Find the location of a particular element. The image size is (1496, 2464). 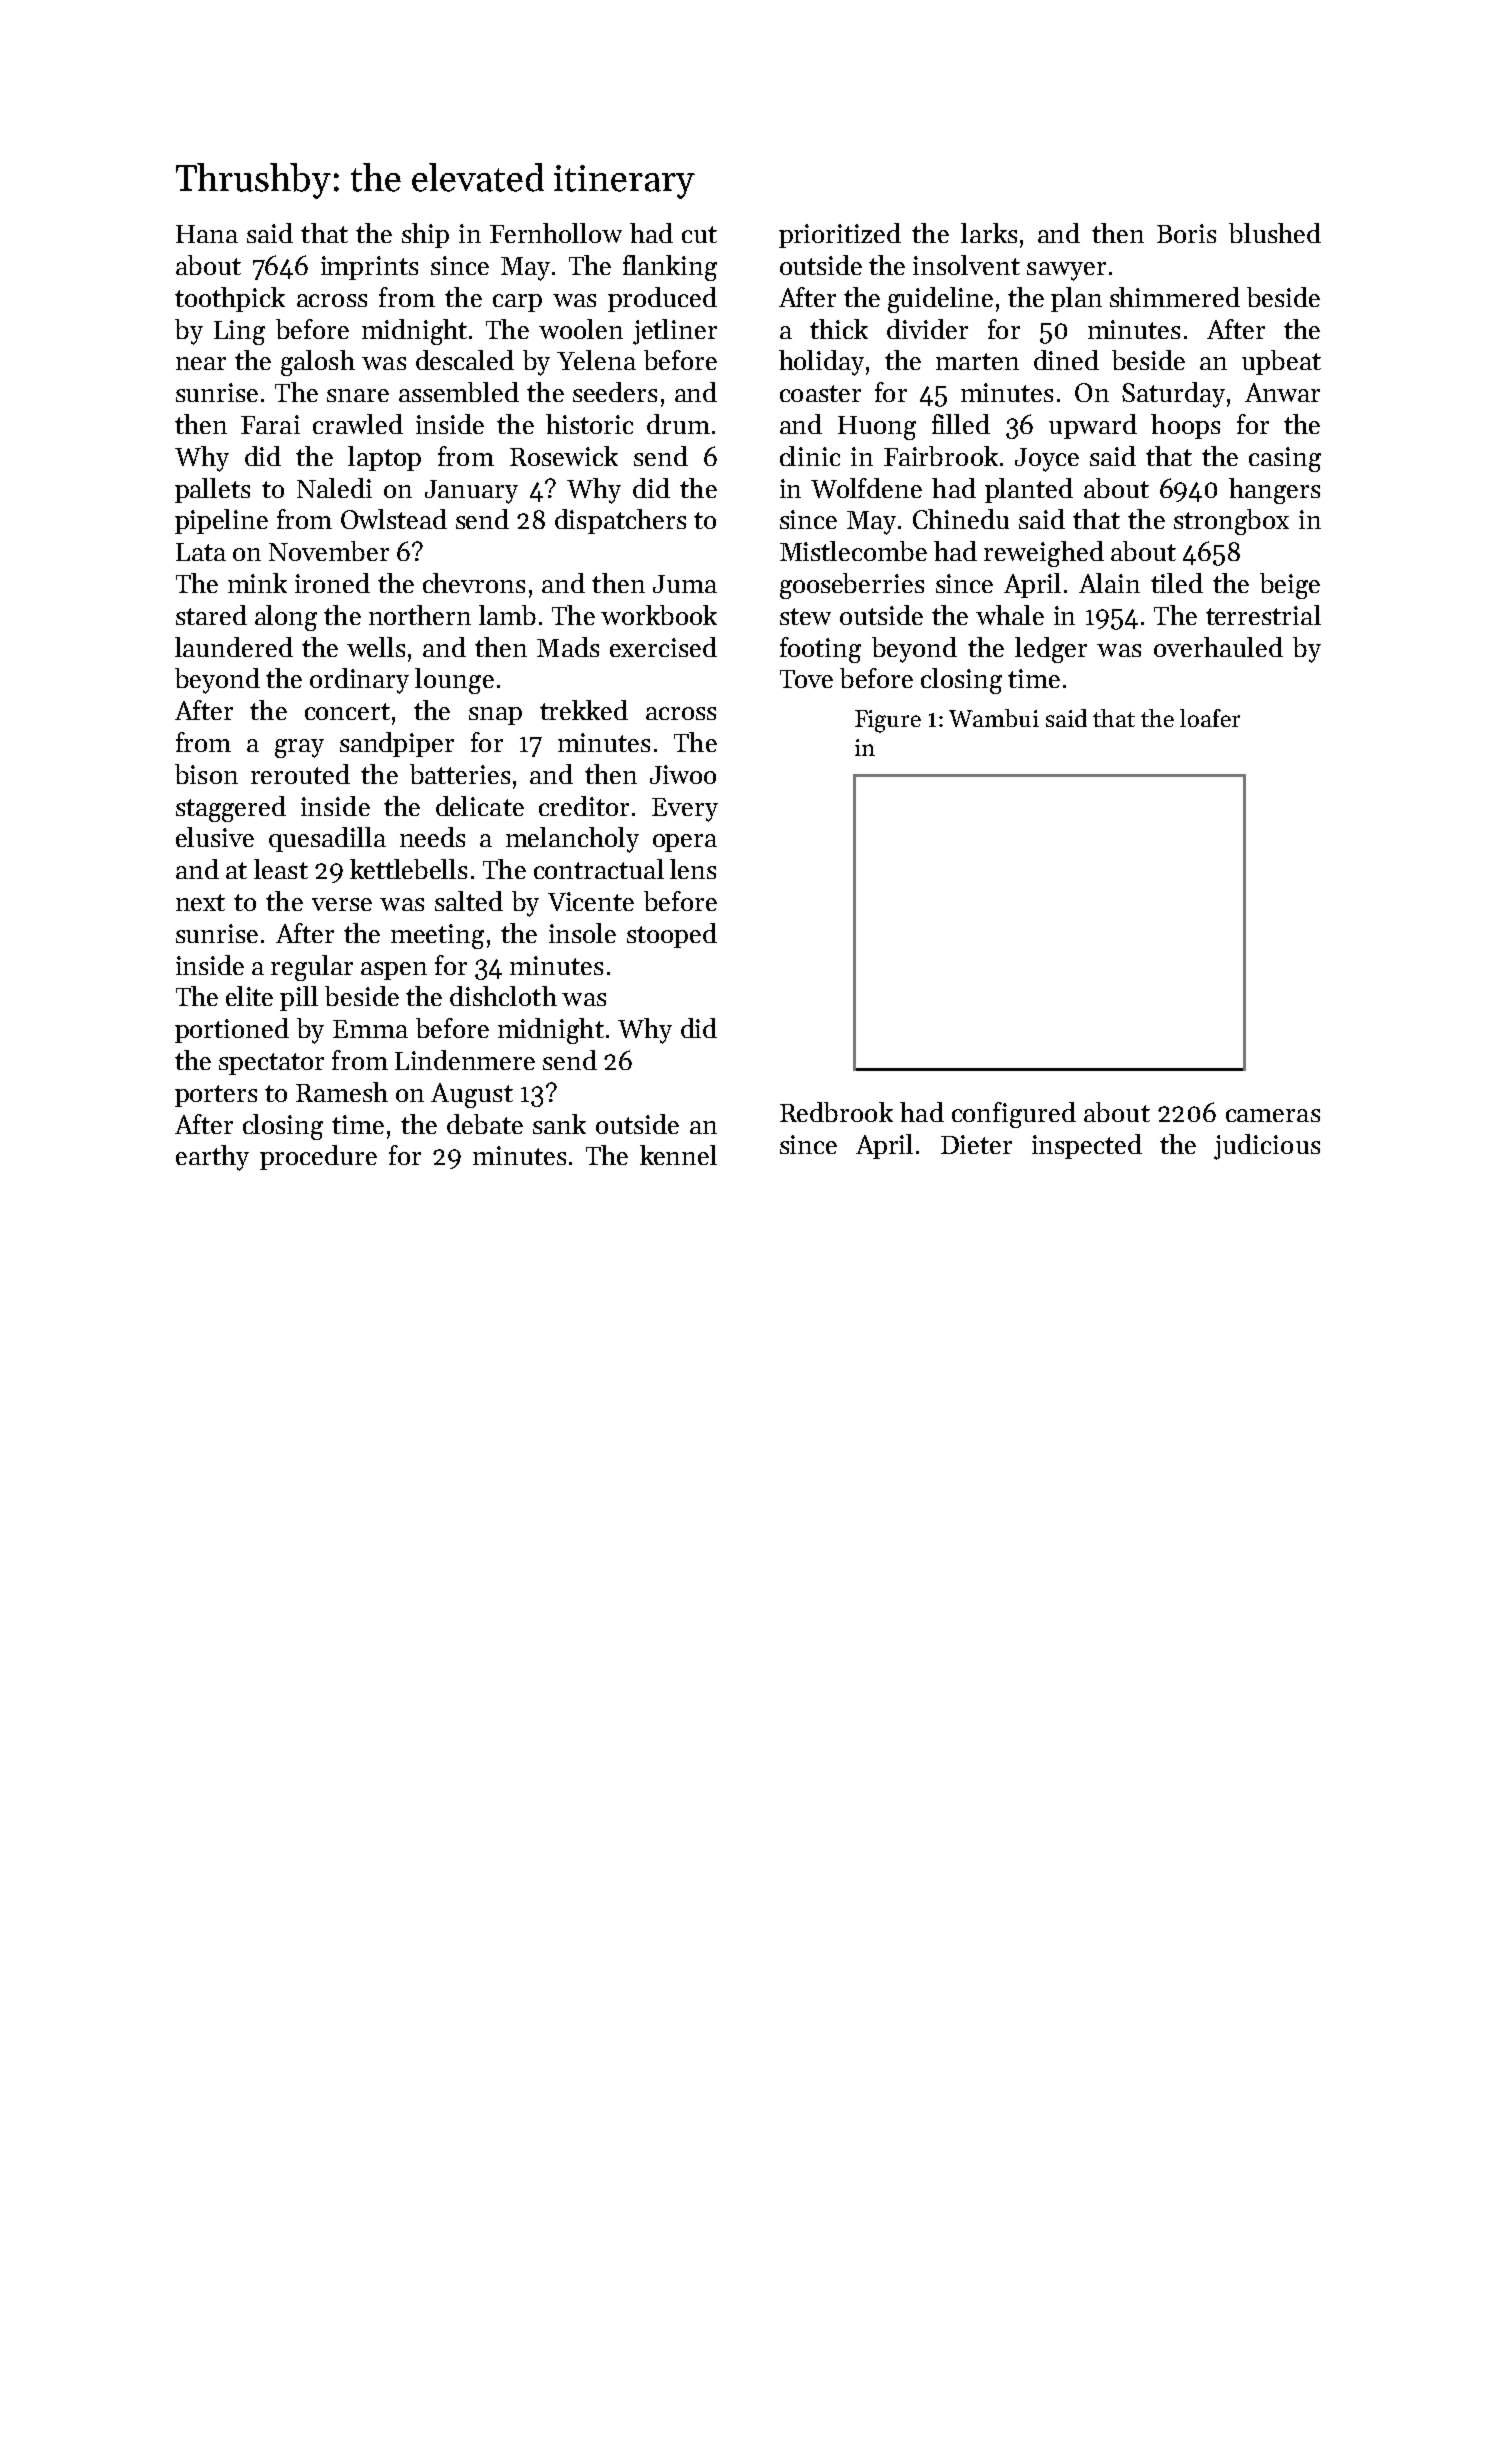

shimmered is located at coordinates (1175, 297).
